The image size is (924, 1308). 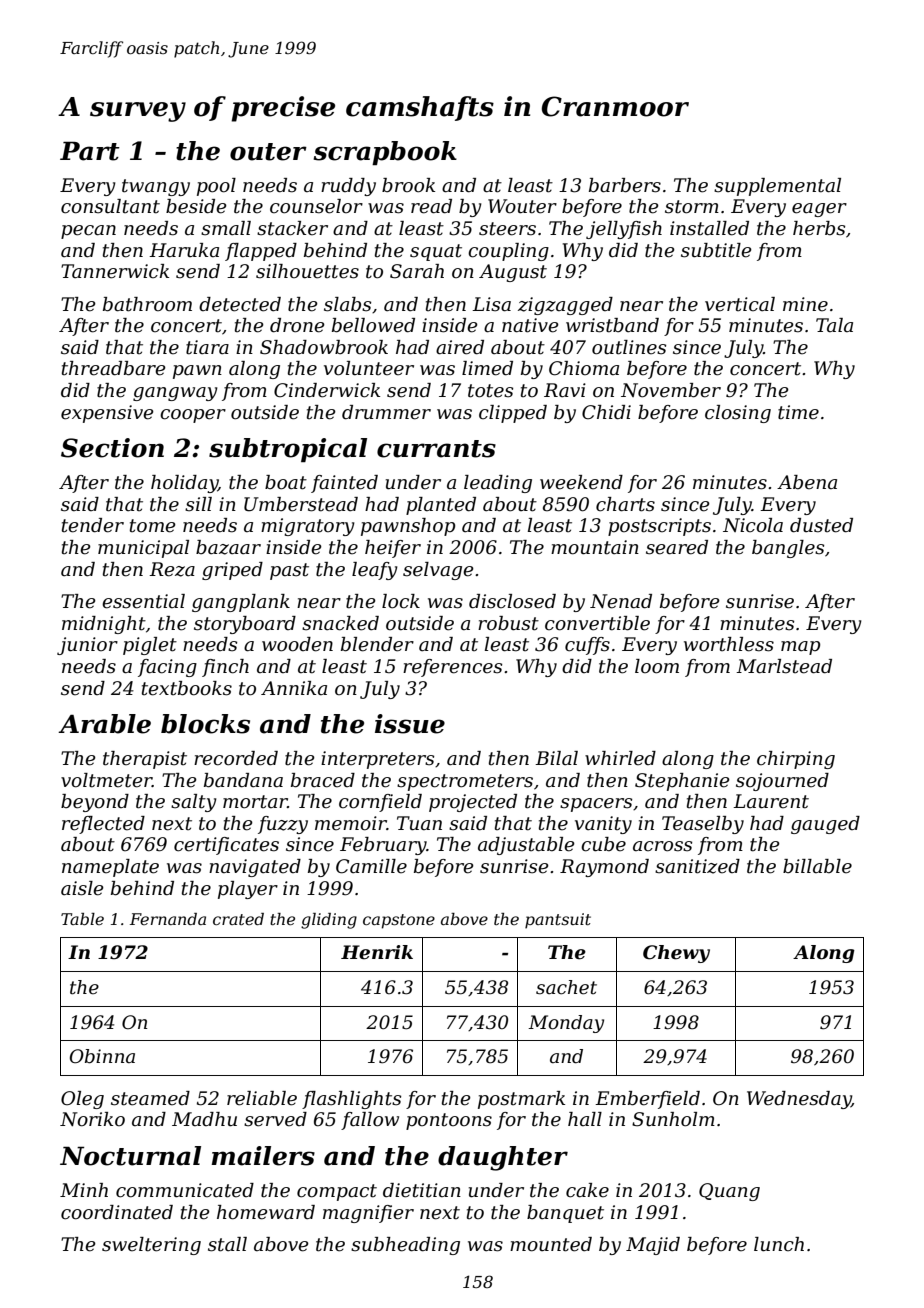 What do you see at coordinates (834, 325) in the screenshot?
I see `Tala` at bounding box center [834, 325].
